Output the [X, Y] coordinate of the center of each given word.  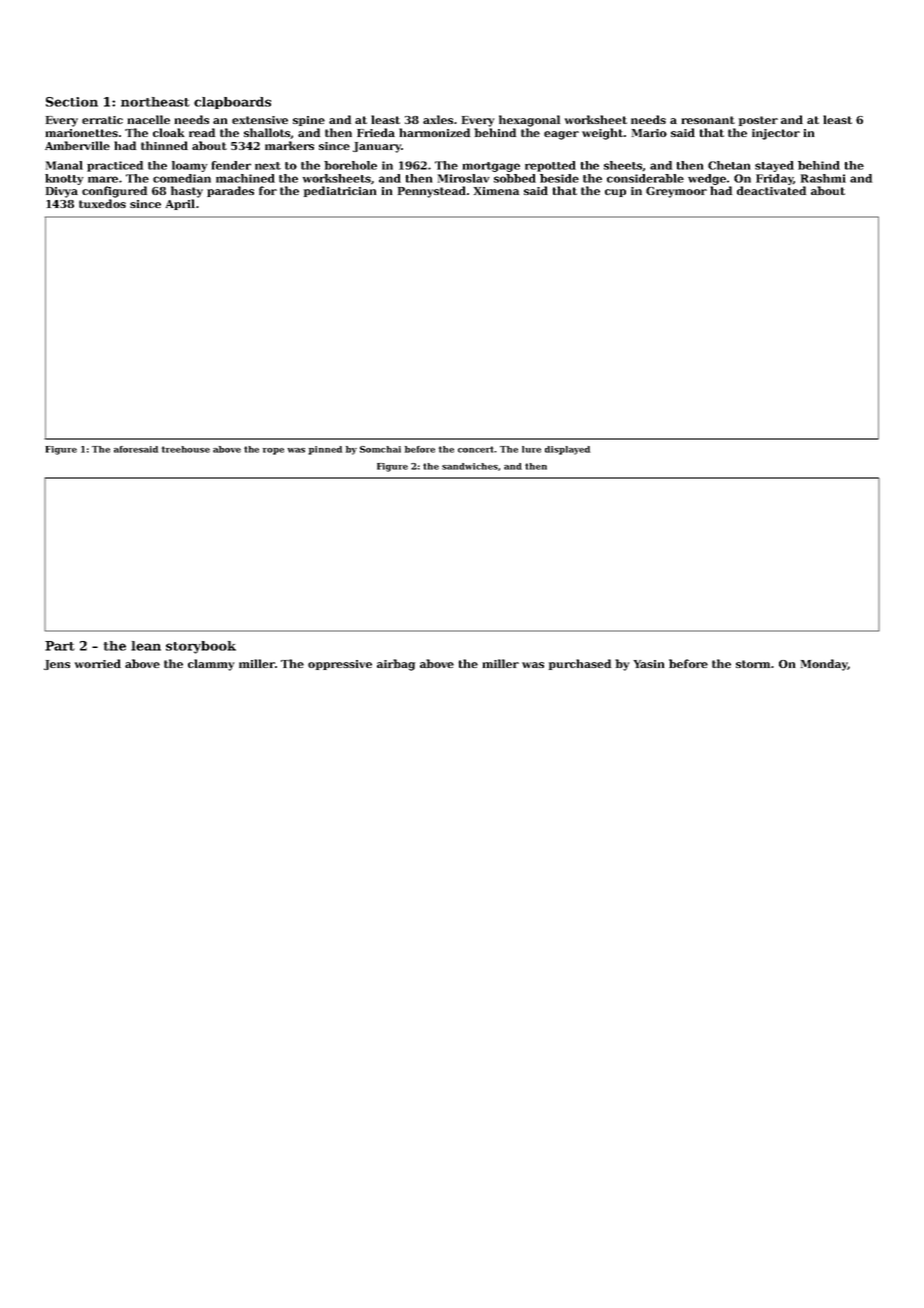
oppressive [340, 665]
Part [60, 646]
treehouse [186, 449]
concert [476, 449]
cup [615, 193]
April [180, 204]
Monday [824, 665]
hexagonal [529, 121]
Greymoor [676, 192]
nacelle [148, 119]
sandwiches [470, 466]
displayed [567, 450]
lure [531, 449]
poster [758, 121]
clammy [211, 665]
